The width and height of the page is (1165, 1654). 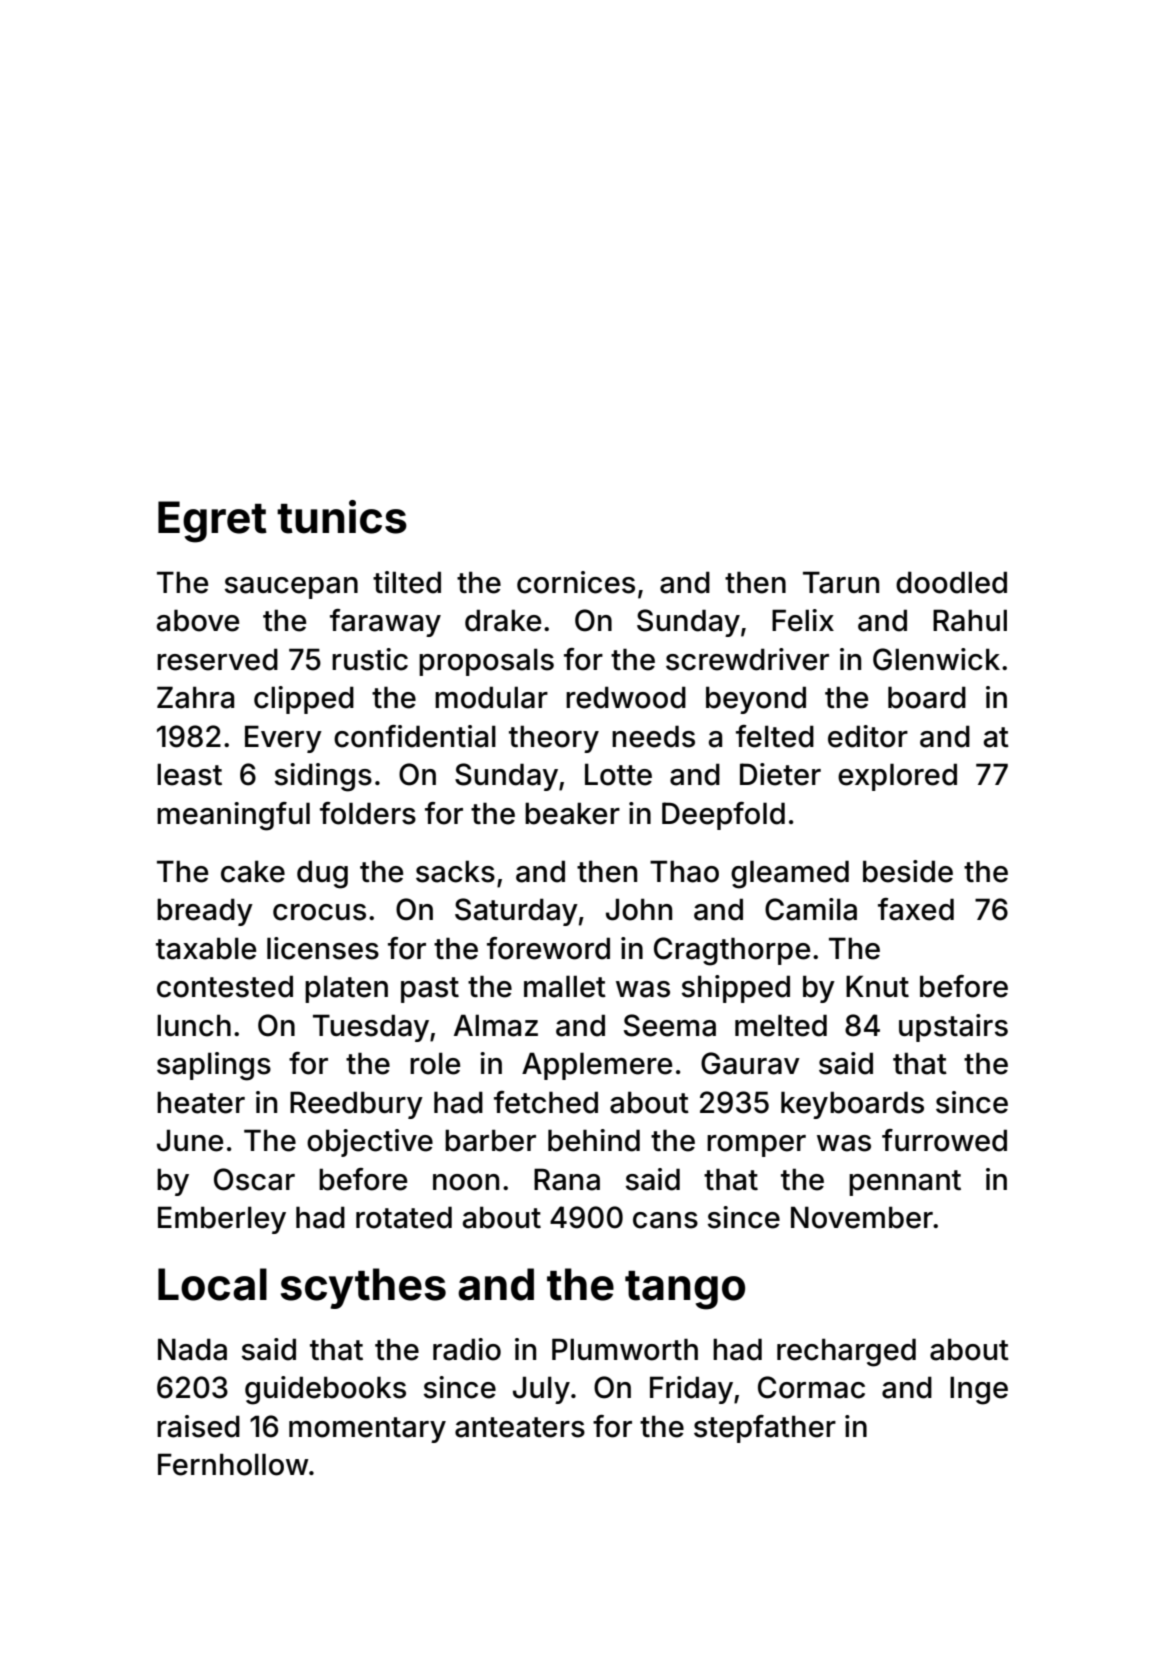 I want to click on doodled, so click(x=951, y=582).
